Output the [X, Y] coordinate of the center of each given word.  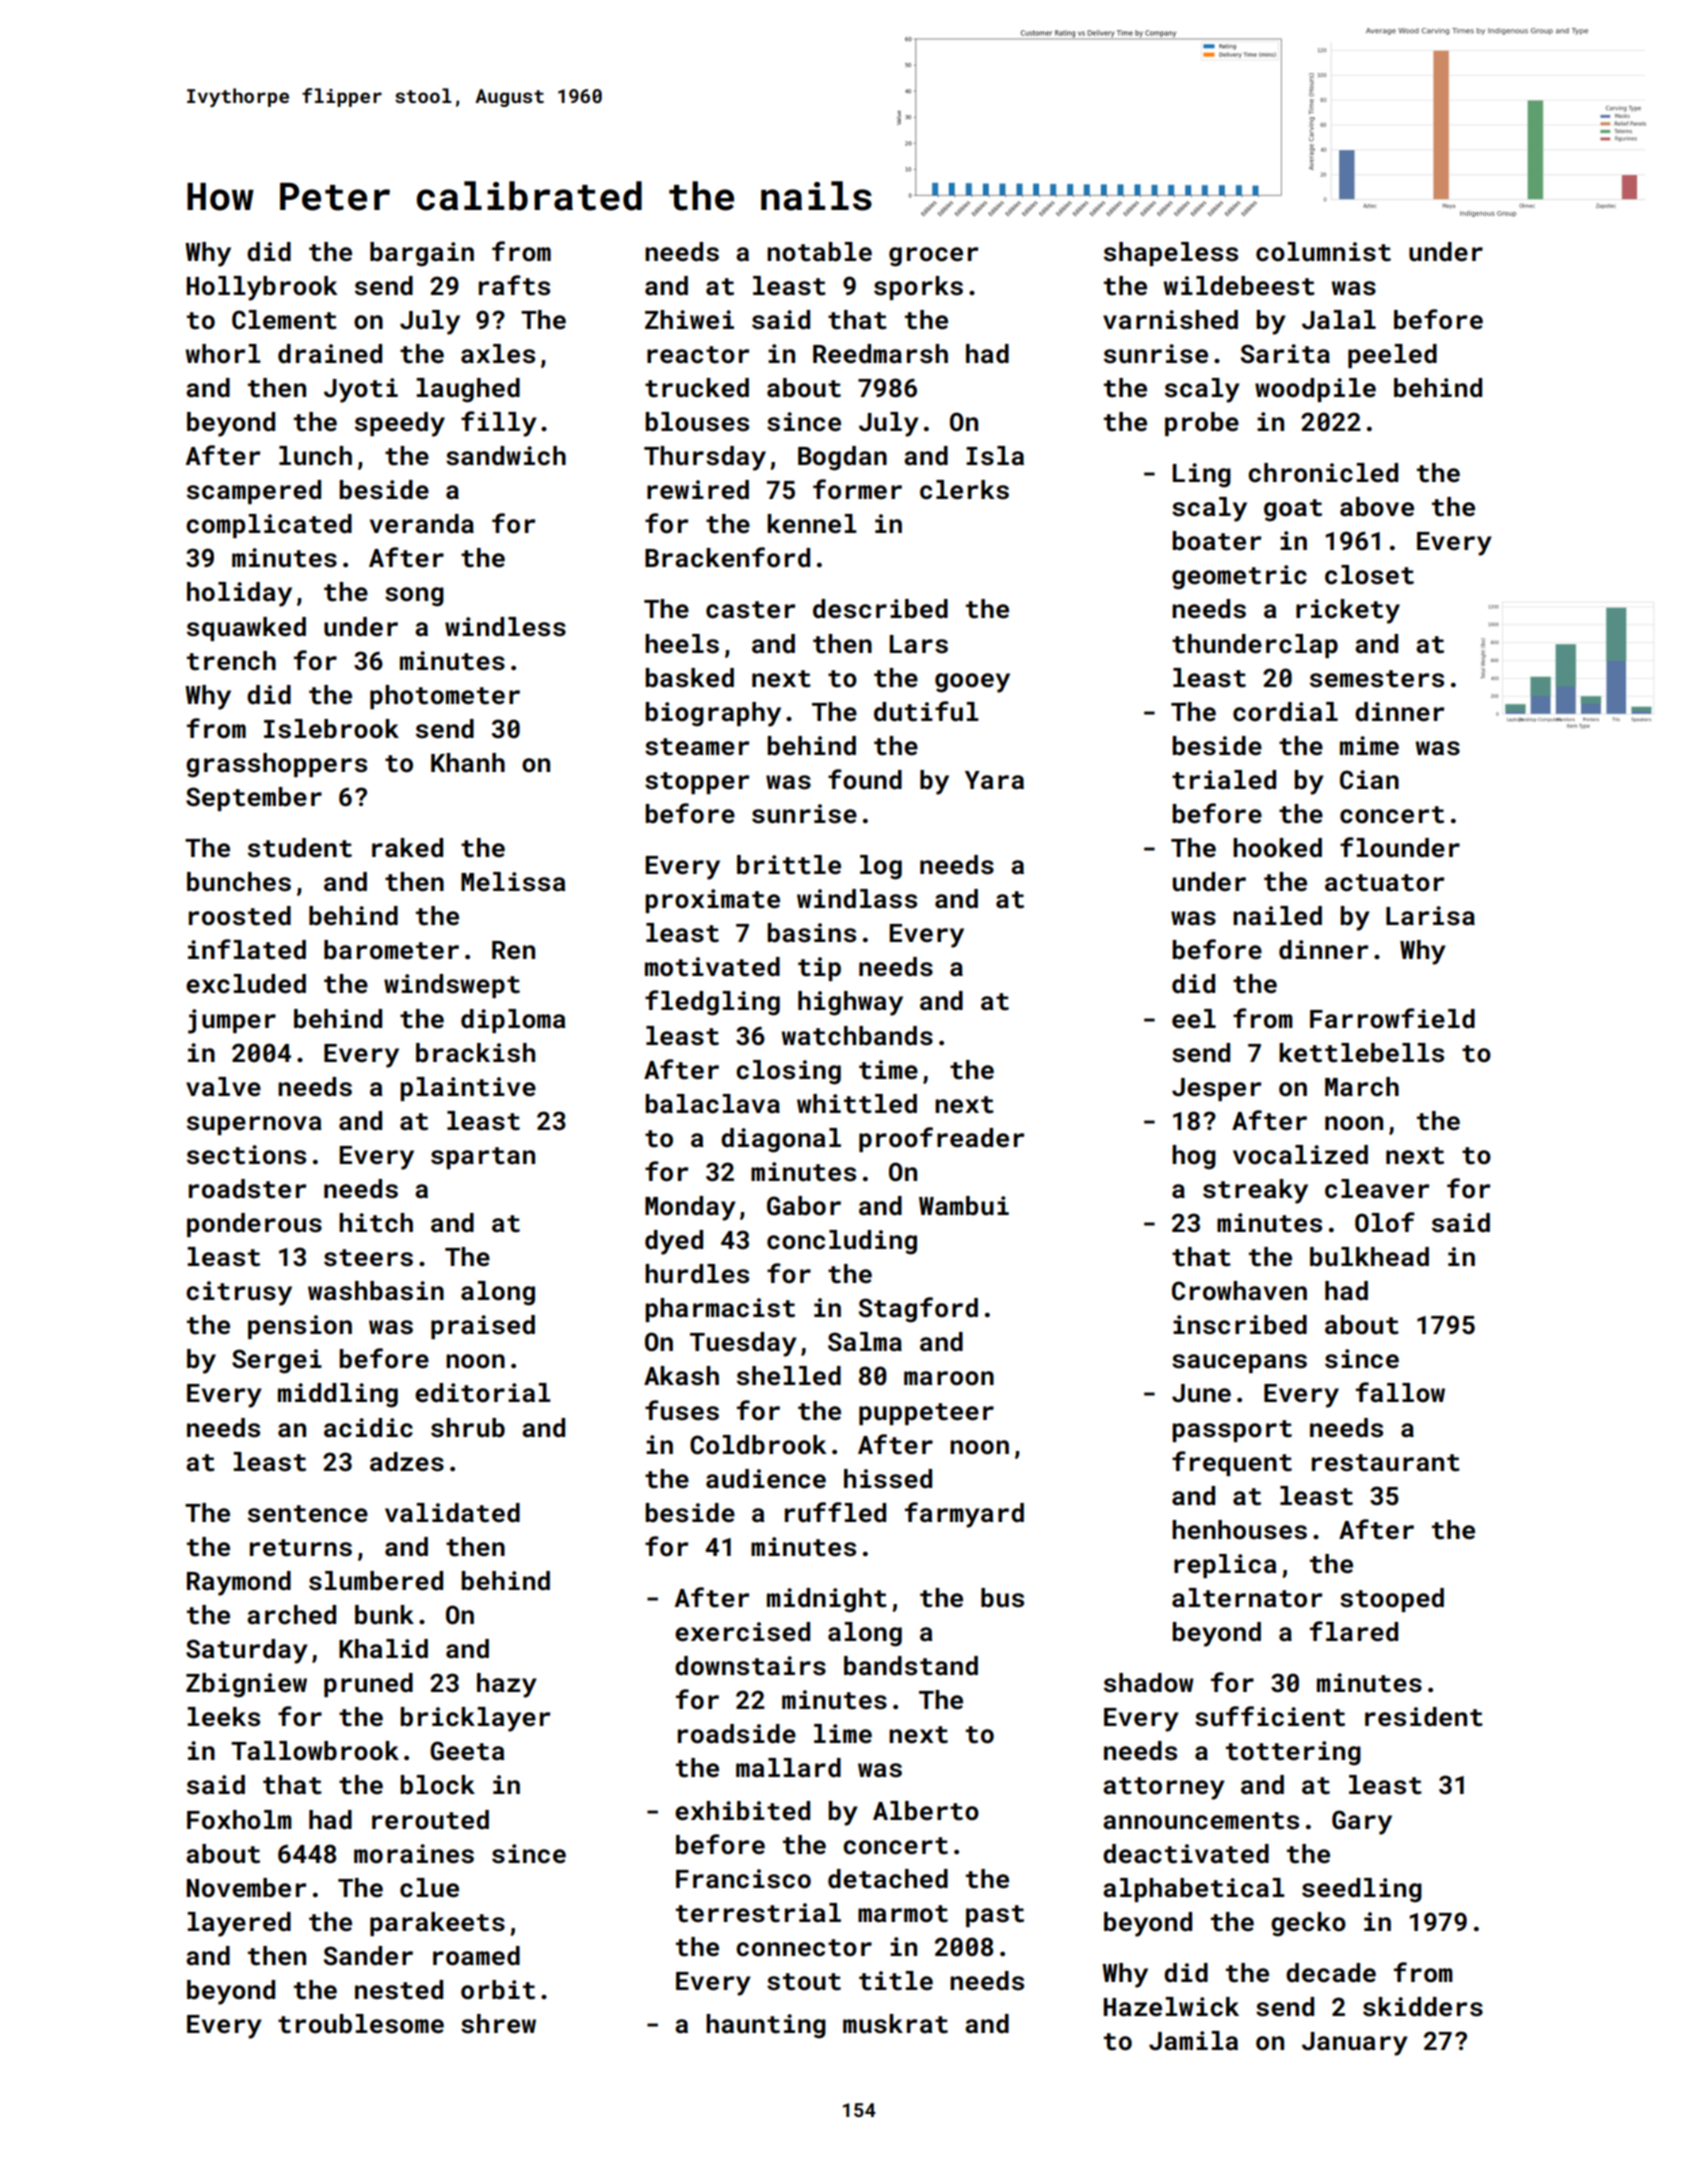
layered [239, 1924]
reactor [698, 355]
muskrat [895, 2024]
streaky [1255, 1191]
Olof [1385, 1222]
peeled [1392, 356]
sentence [308, 1514]
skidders [1423, 2007]
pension [300, 1327]
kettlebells [1361, 1053]
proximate [712, 901]
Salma [865, 1342]
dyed [674, 1242]
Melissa [513, 882]
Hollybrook [262, 288]
